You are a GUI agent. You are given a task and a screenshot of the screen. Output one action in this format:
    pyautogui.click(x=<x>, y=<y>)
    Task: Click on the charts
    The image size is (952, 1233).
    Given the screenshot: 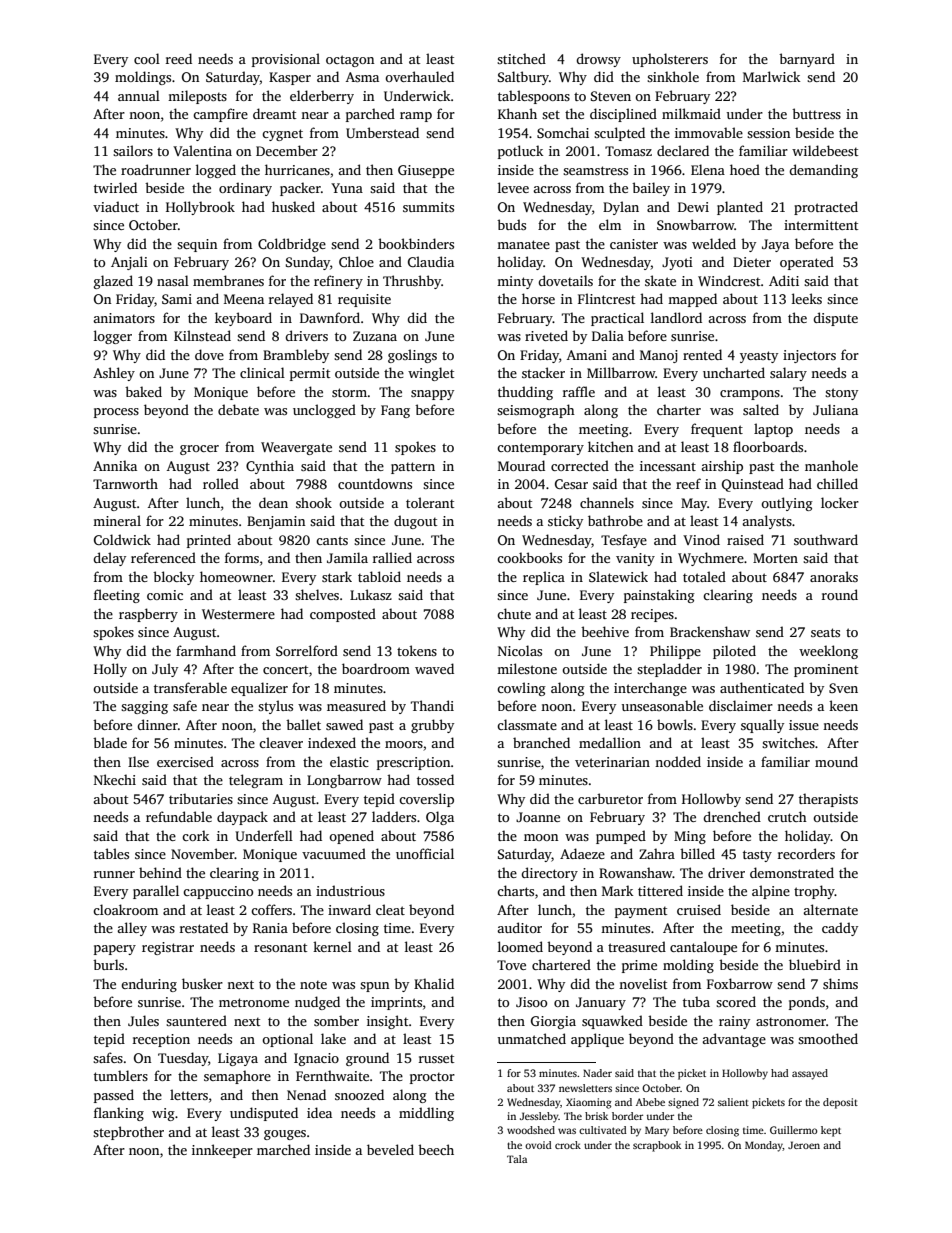 What is the action you would take?
    pyautogui.click(x=515, y=890)
